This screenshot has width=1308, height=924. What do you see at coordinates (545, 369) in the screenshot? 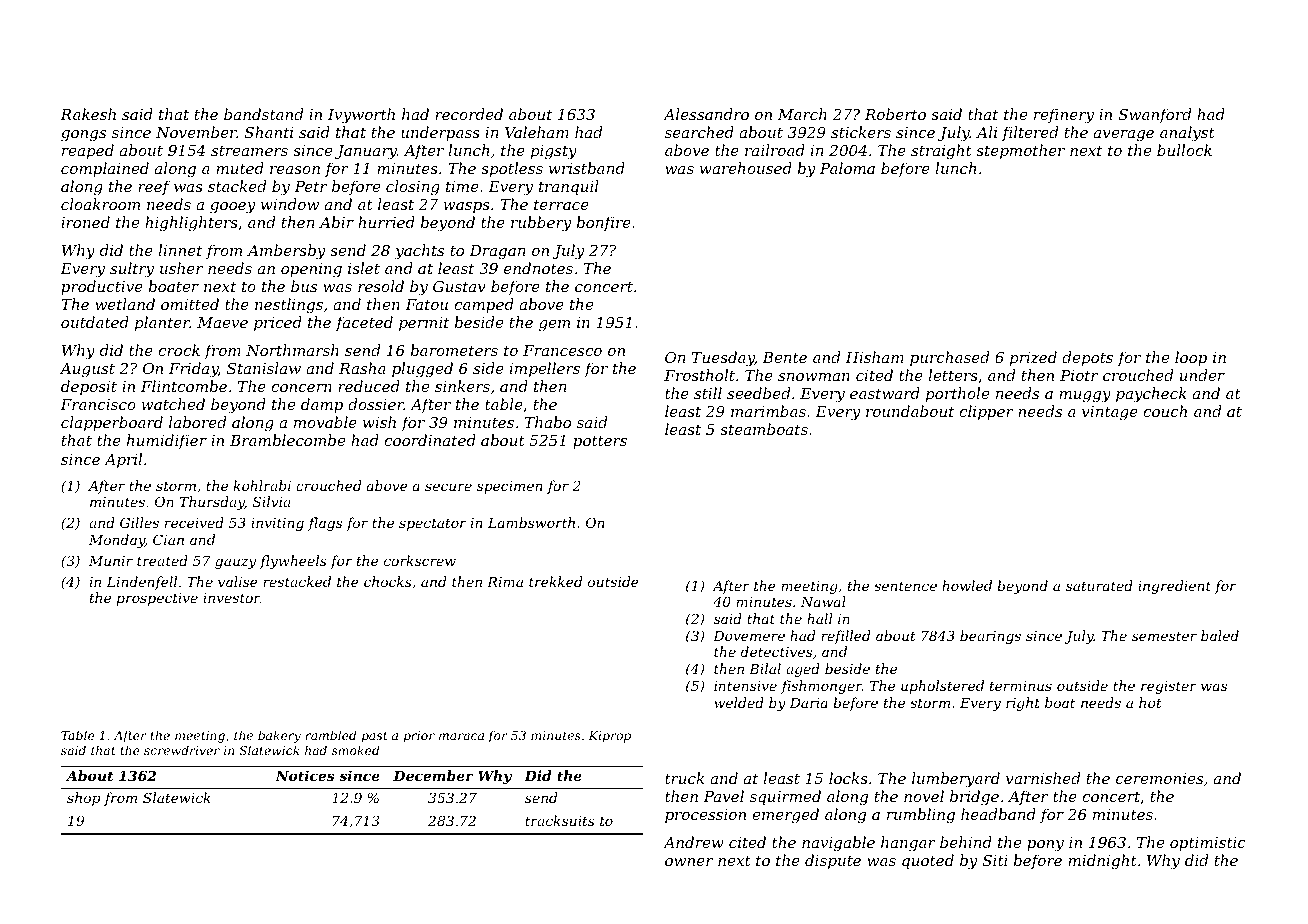
I see `impellers` at bounding box center [545, 369].
